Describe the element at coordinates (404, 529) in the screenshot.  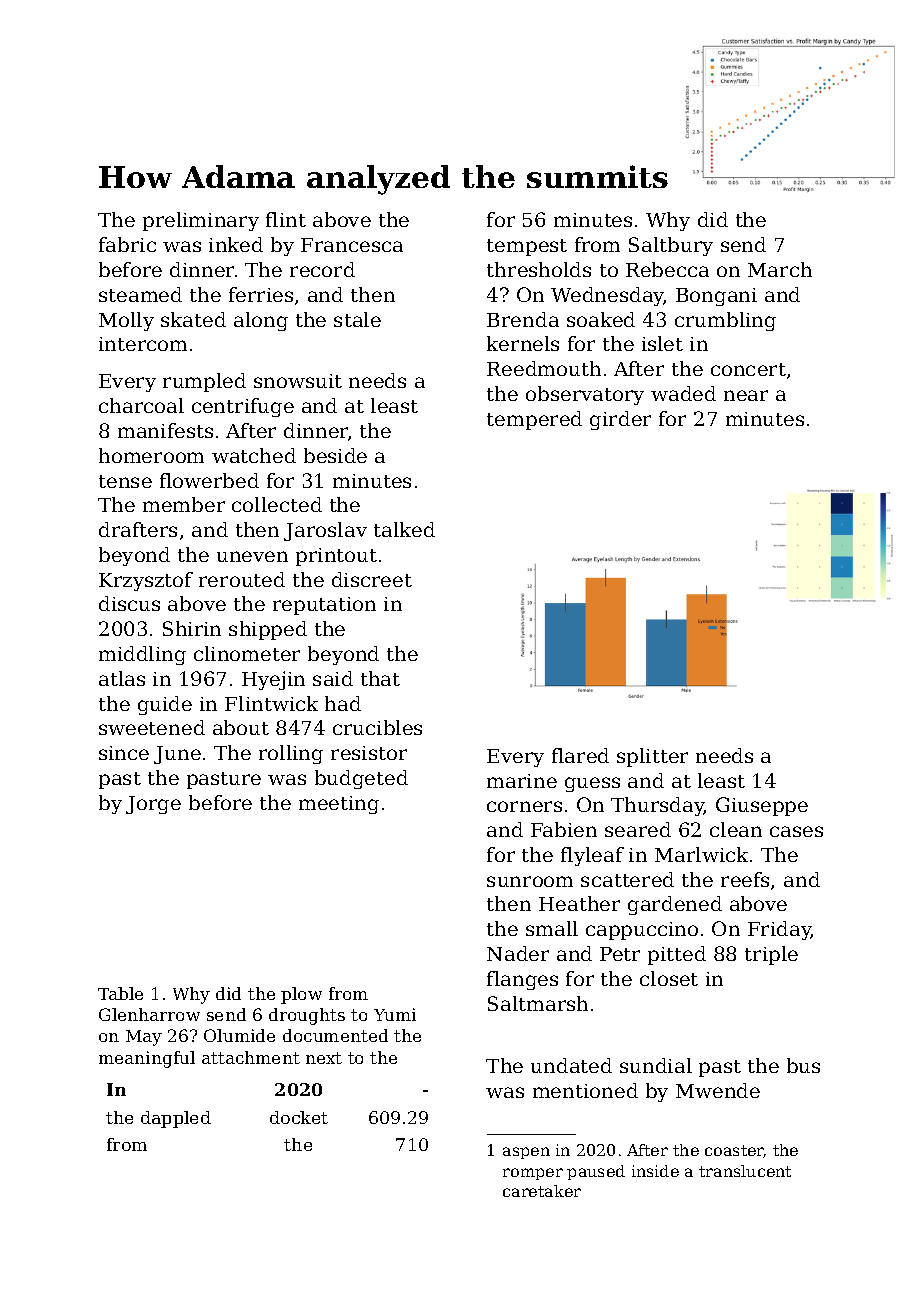
I see `talked` at that location.
